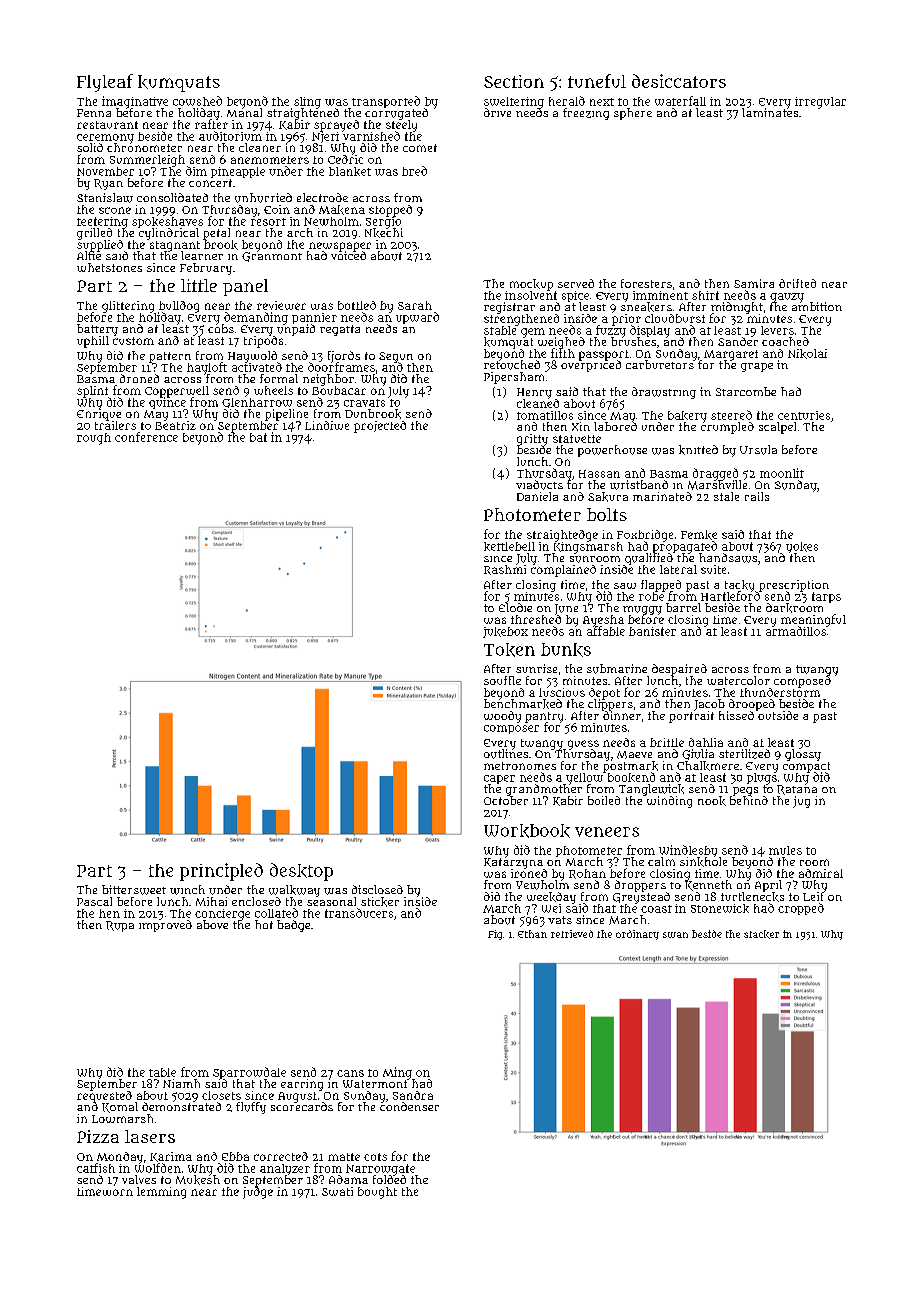 Image resolution: width=924 pixels, height=1308 pixels. What do you see at coordinates (357, 305) in the image?
I see `bottled` at bounding box center [357, 305].
